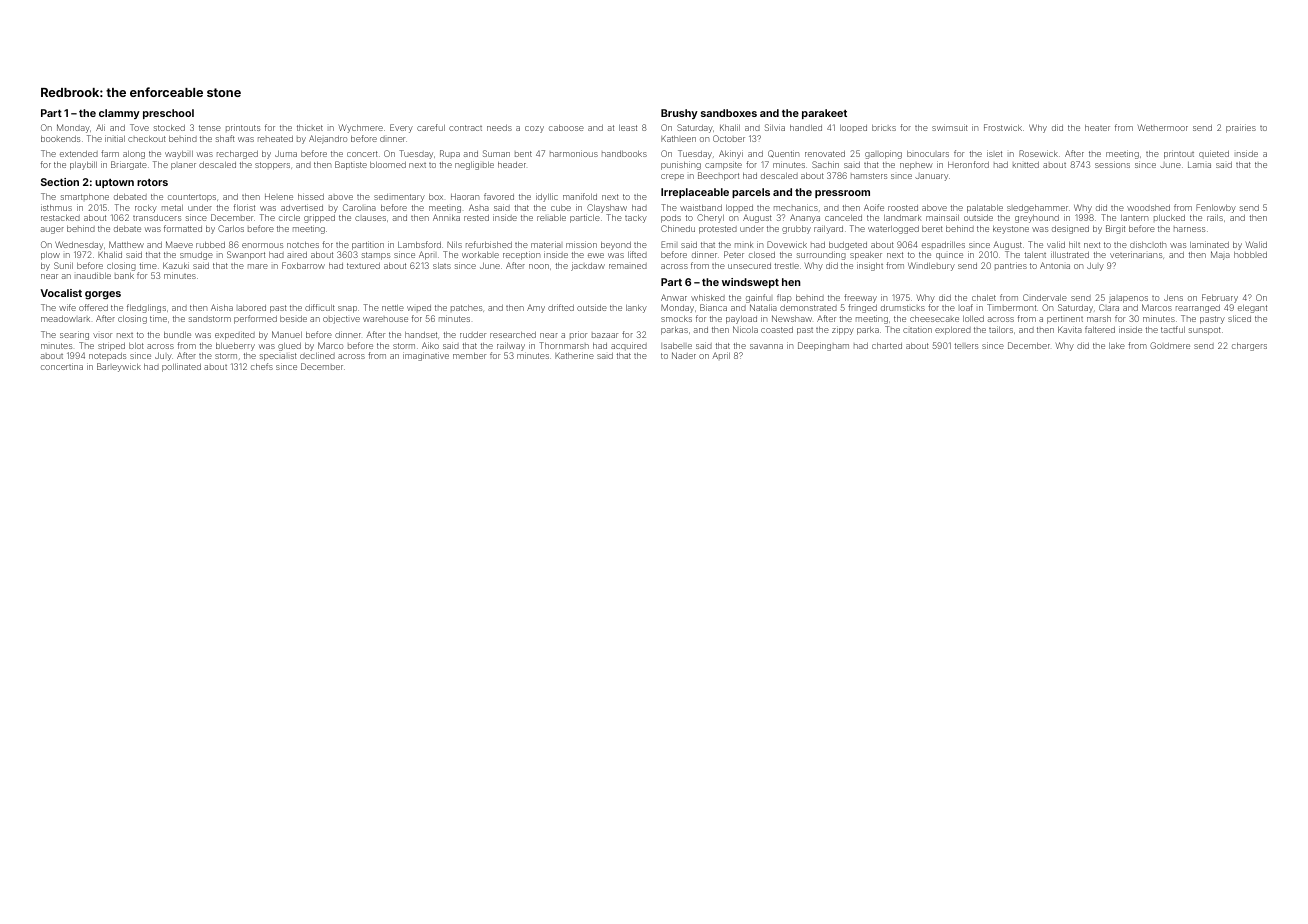 This document has width=1308, height=924. I want to click on Brushy, so click(679, 114).
